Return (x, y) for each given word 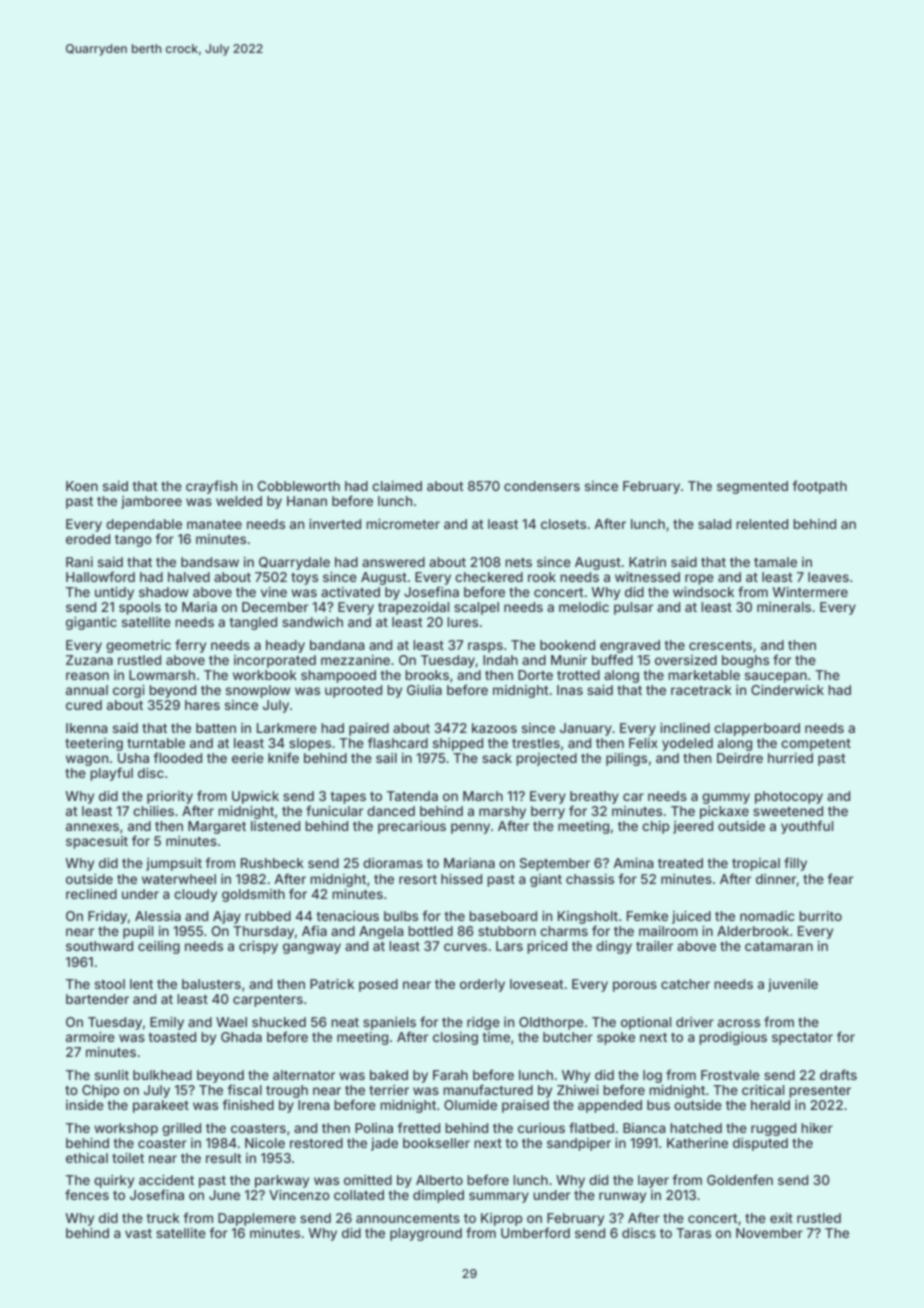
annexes (92, 827)
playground (426, 1234)
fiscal (244, 1089)
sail (386, 758)
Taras (693, 1233)
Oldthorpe (551, 1023)
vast (138, 1233)
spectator (802, 1039)
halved (189, 577)
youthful (807, 827)
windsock (703, 592)
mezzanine (355, 660)
